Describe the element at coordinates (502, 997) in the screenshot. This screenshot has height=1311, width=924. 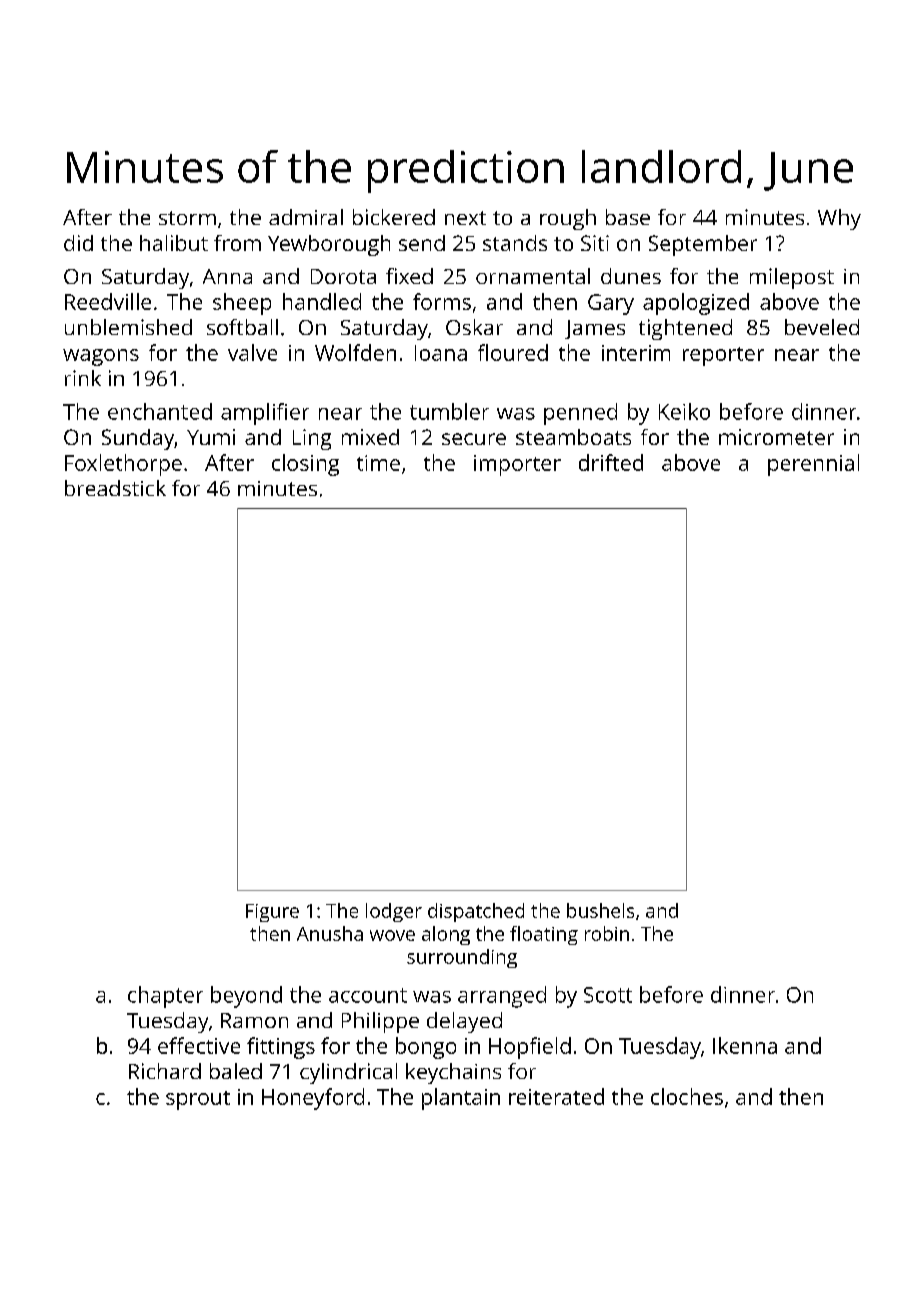
I see `arranged` at that location.
